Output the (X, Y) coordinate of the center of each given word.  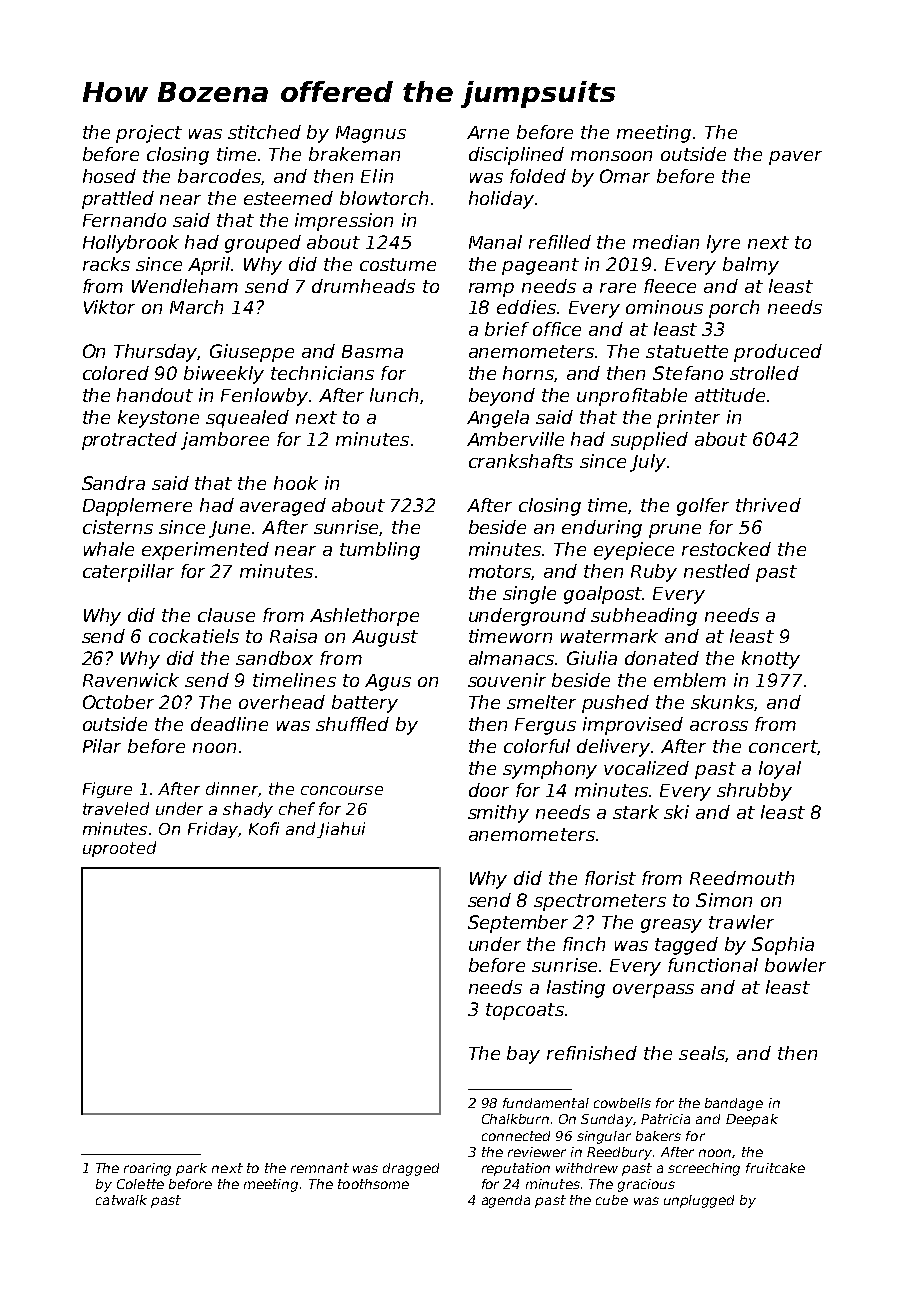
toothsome (373, 1184)
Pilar (102, 746)
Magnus (371, 134)
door (489, 790)
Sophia (783, 946)
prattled (118, 200)
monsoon (611, 156)
